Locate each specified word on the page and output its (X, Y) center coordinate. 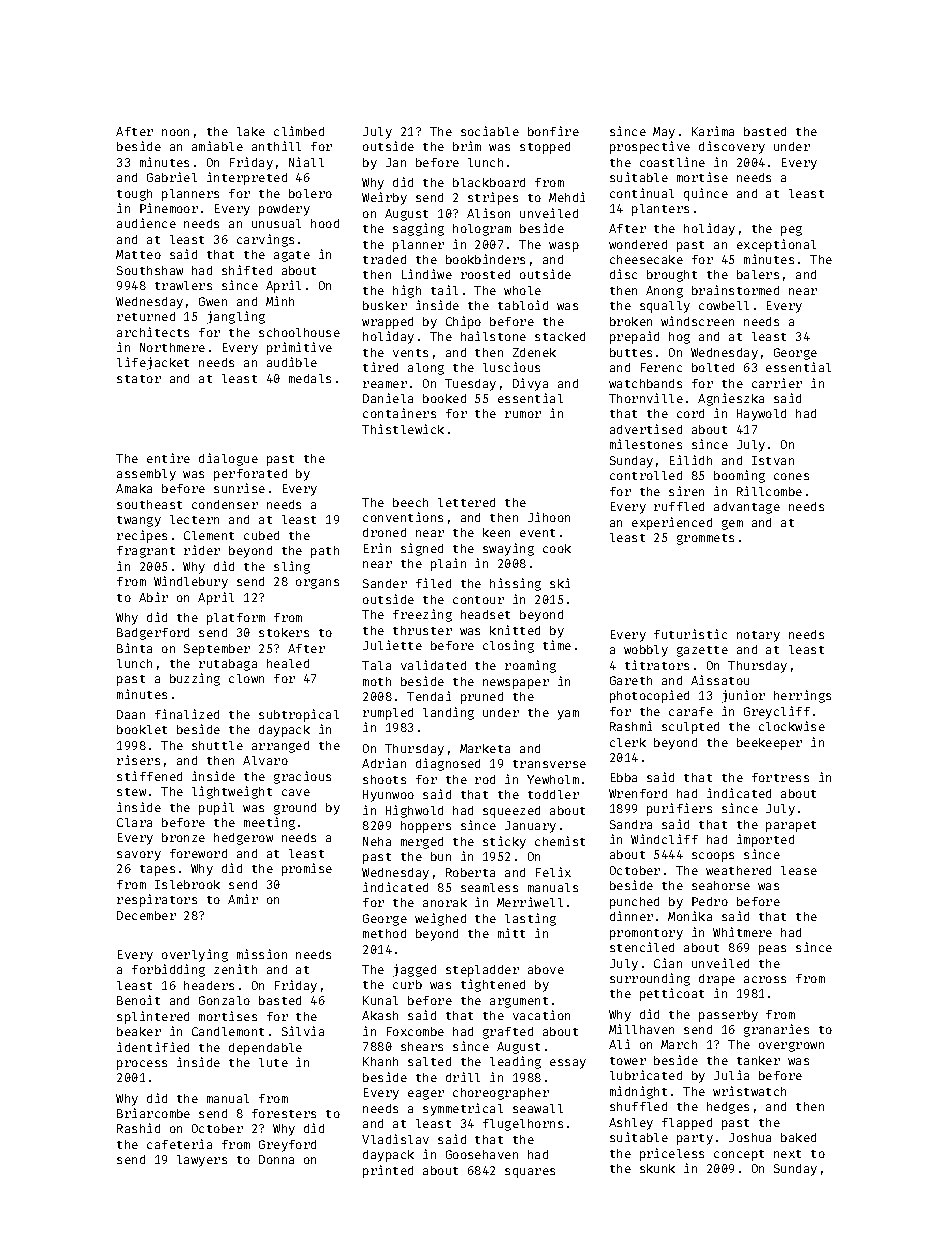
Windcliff (664, 839)
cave (296, 792)
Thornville (646, 398)
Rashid (138, 1128)
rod (485, 779)
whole (522, 290)
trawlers (183, 285)
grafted (508, 1033)
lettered (466, 502)
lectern (194, 519)
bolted (713, 367)
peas (772, 950)
